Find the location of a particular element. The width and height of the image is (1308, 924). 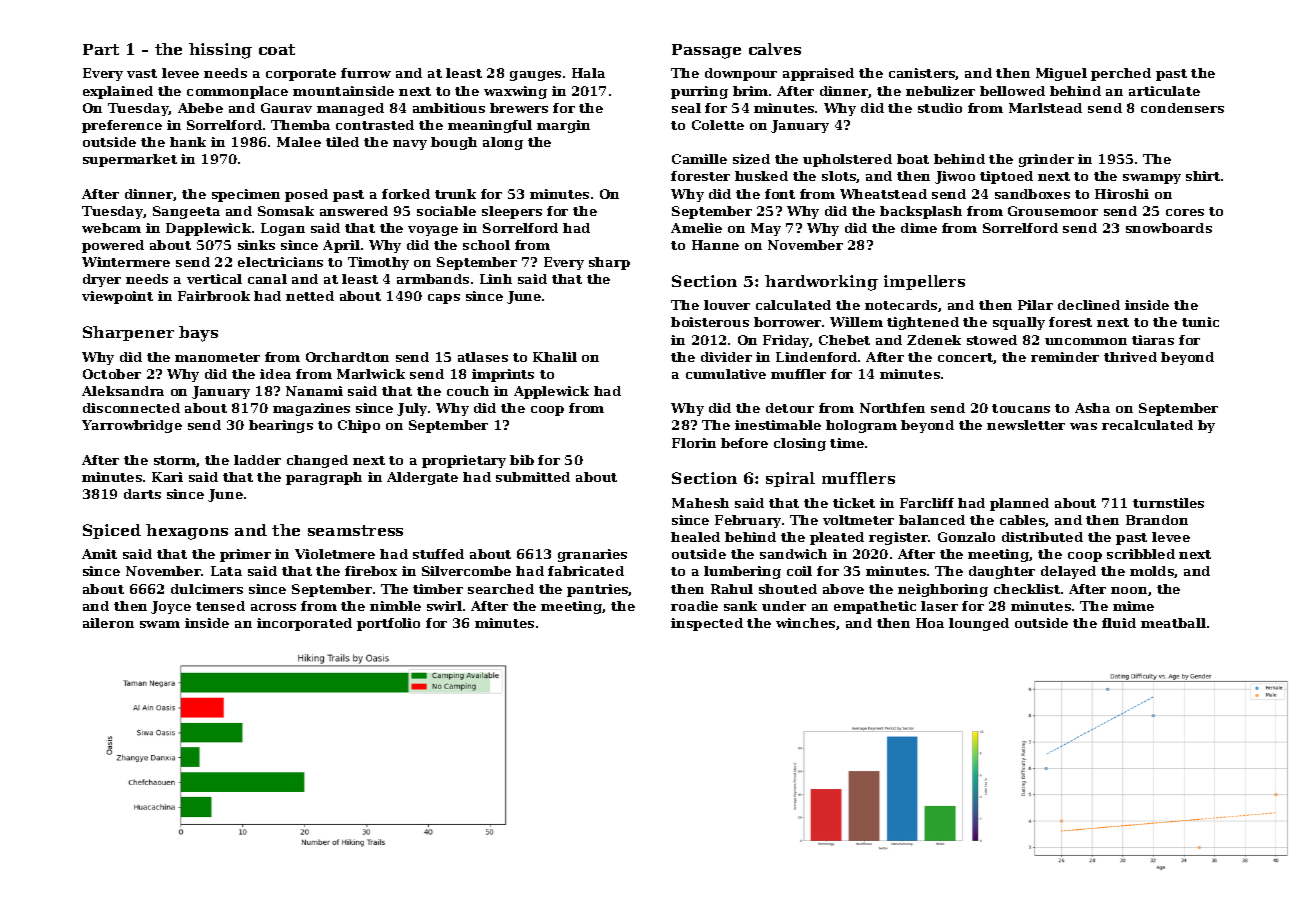

Sangeeta is located at coordinates (186, 212).
